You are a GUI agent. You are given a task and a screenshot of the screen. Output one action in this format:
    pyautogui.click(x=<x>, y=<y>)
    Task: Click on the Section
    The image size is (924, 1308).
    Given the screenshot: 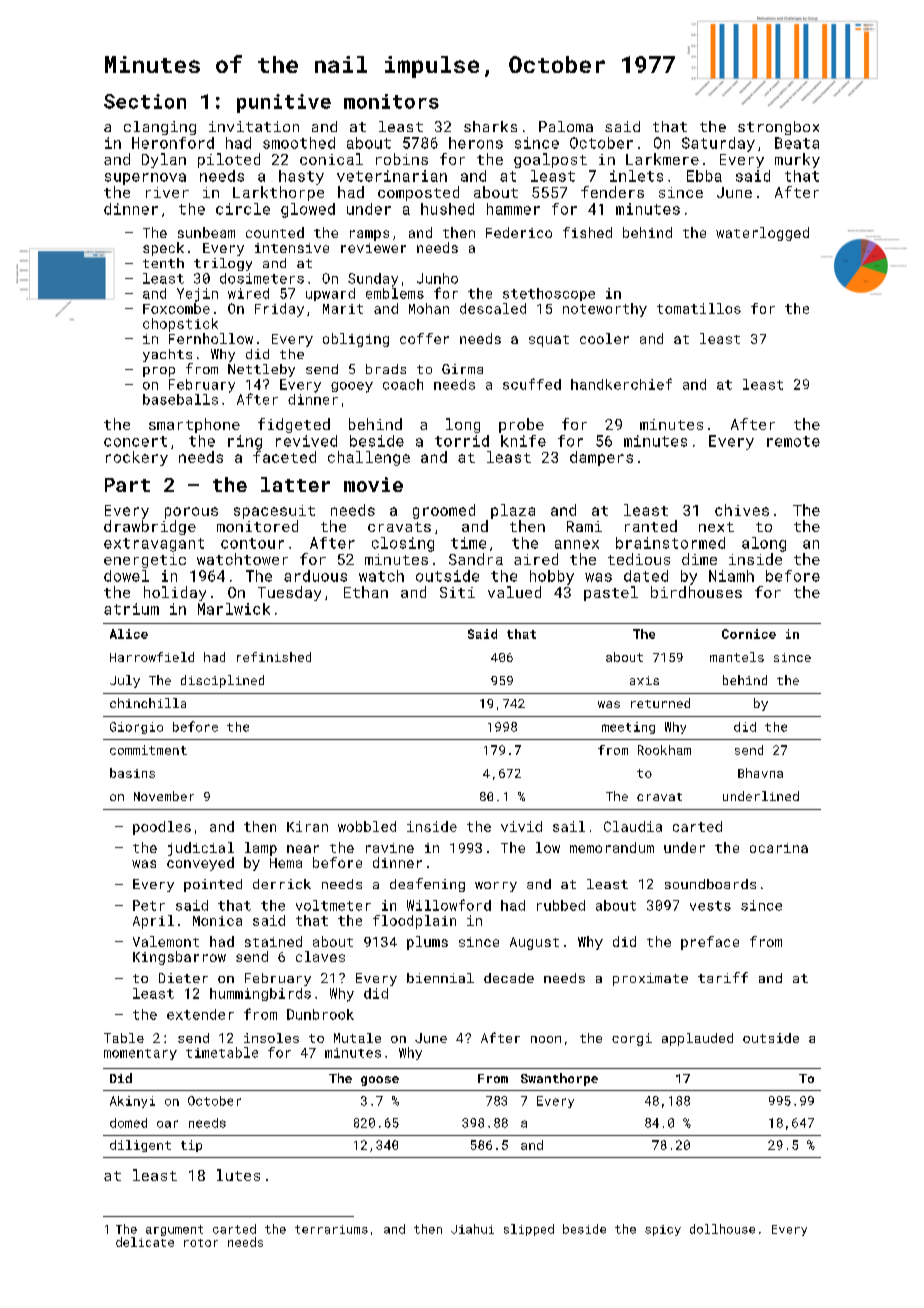 What is the action you would take?
    pyautogui.click(x=145, y=101)
